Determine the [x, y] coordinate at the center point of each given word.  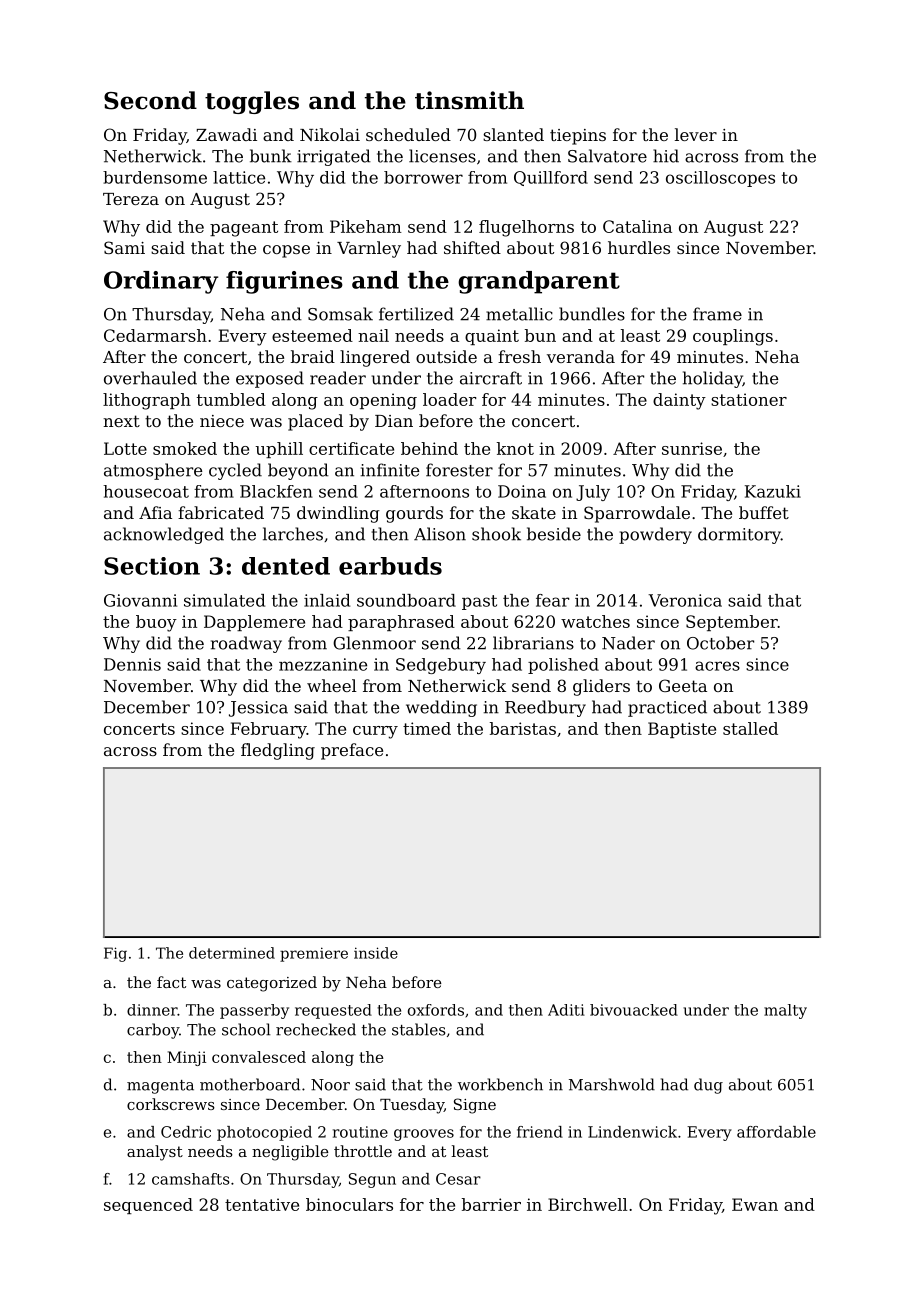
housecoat [146, 491]
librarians [533, 643]
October [720, 643]
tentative [262, 1204]
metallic [519, 314]
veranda [581, 356]
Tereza [131, 199]
